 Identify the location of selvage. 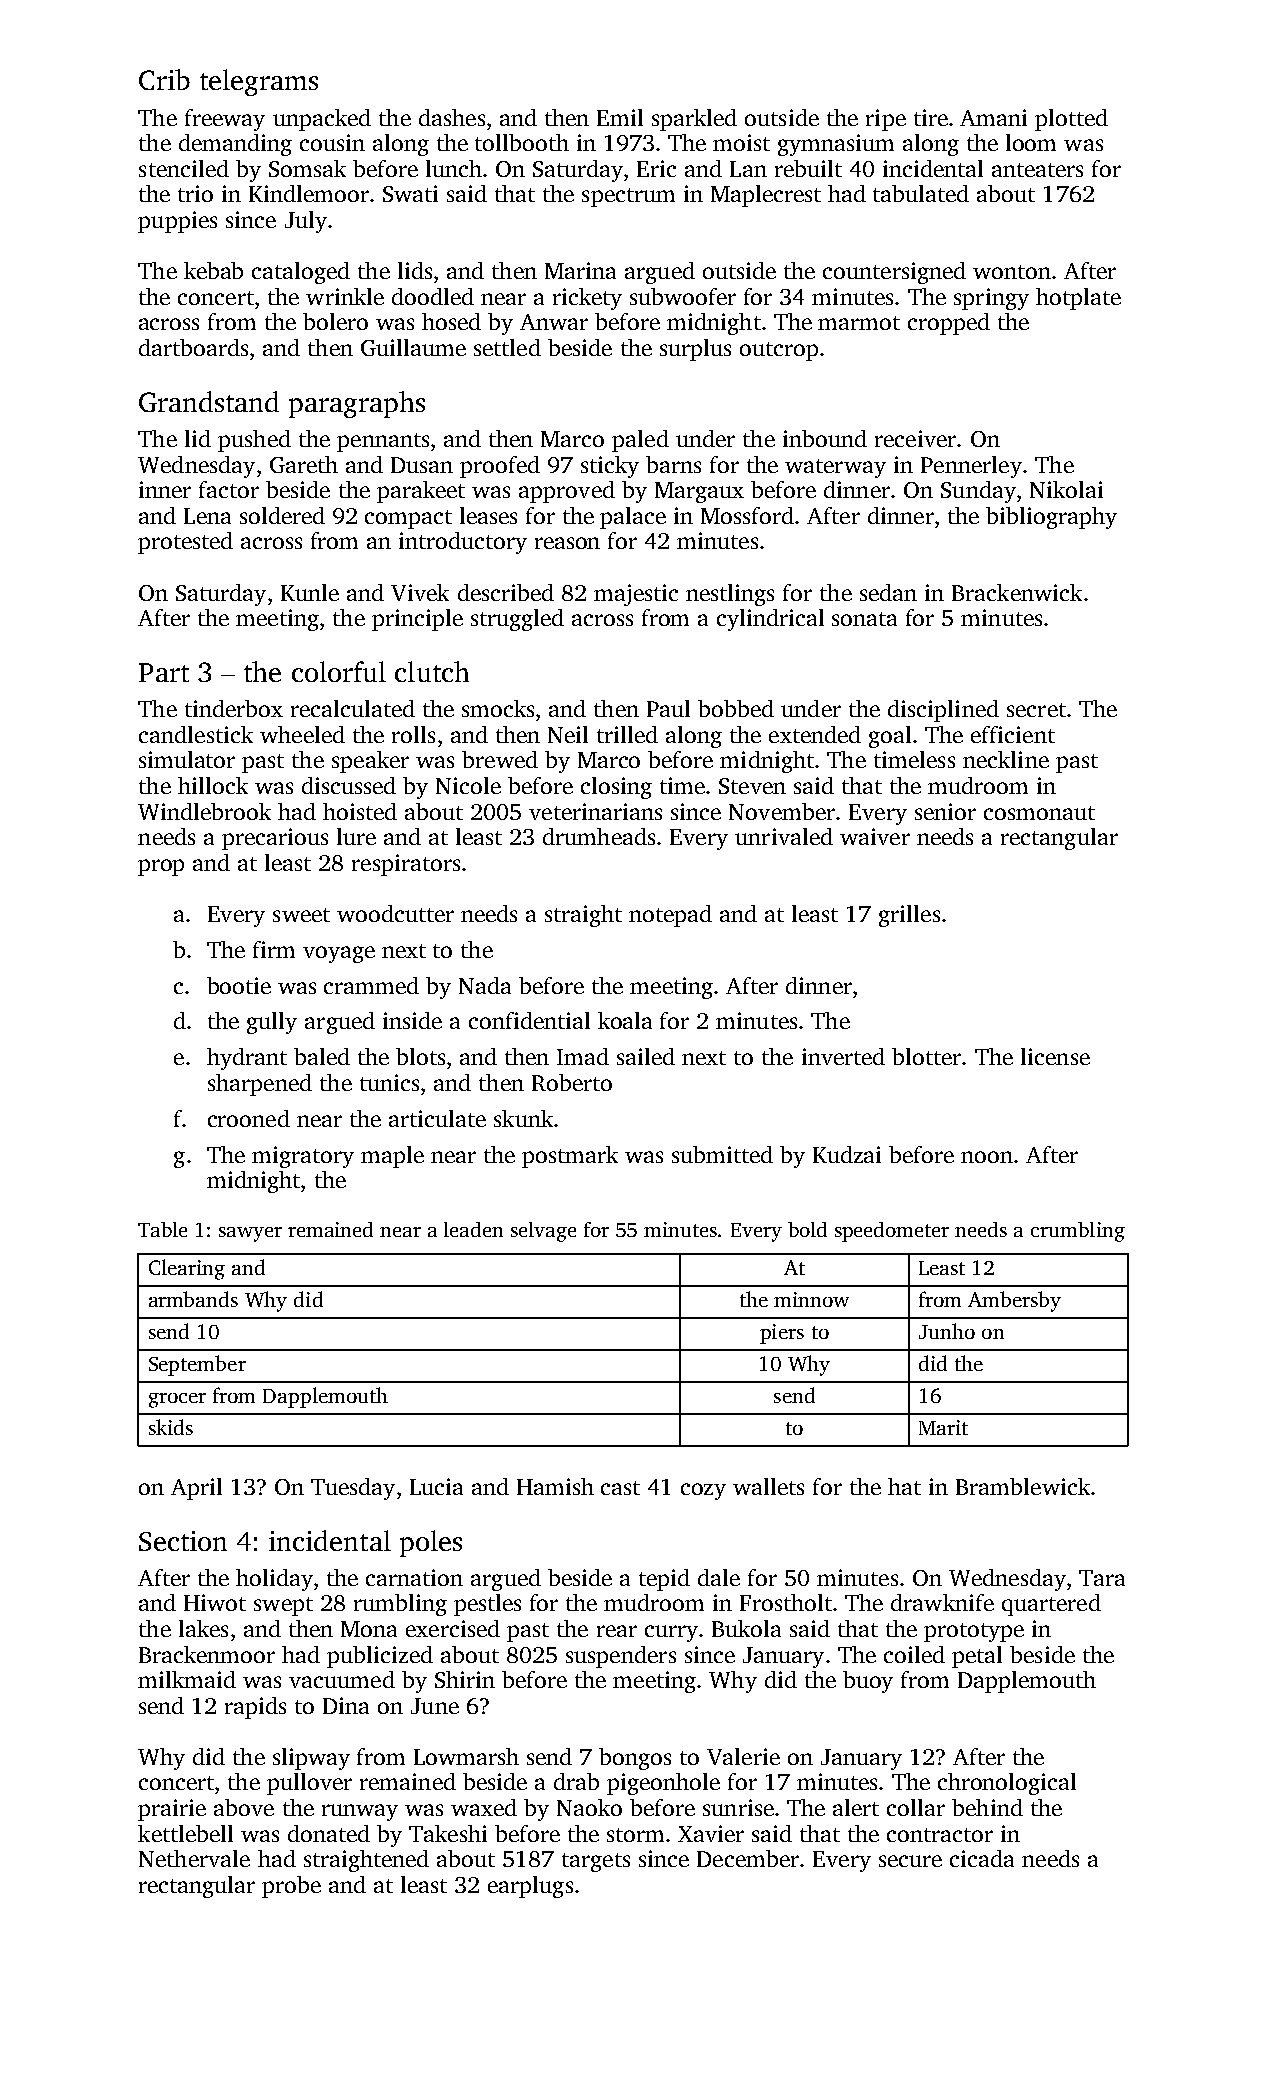
(543, 1232).
